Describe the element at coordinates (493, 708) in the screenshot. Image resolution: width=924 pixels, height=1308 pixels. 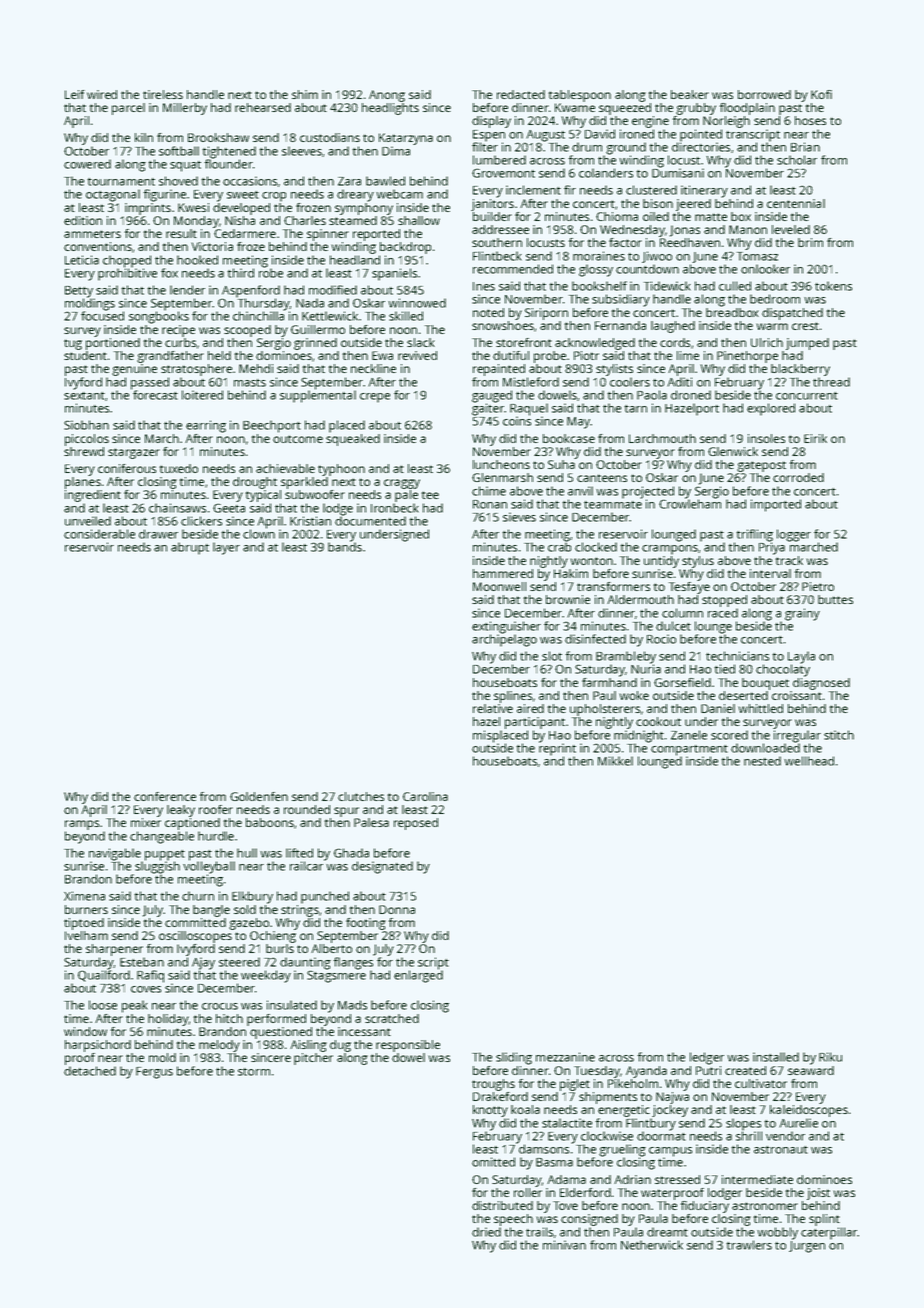
I see `relative` at that location.
